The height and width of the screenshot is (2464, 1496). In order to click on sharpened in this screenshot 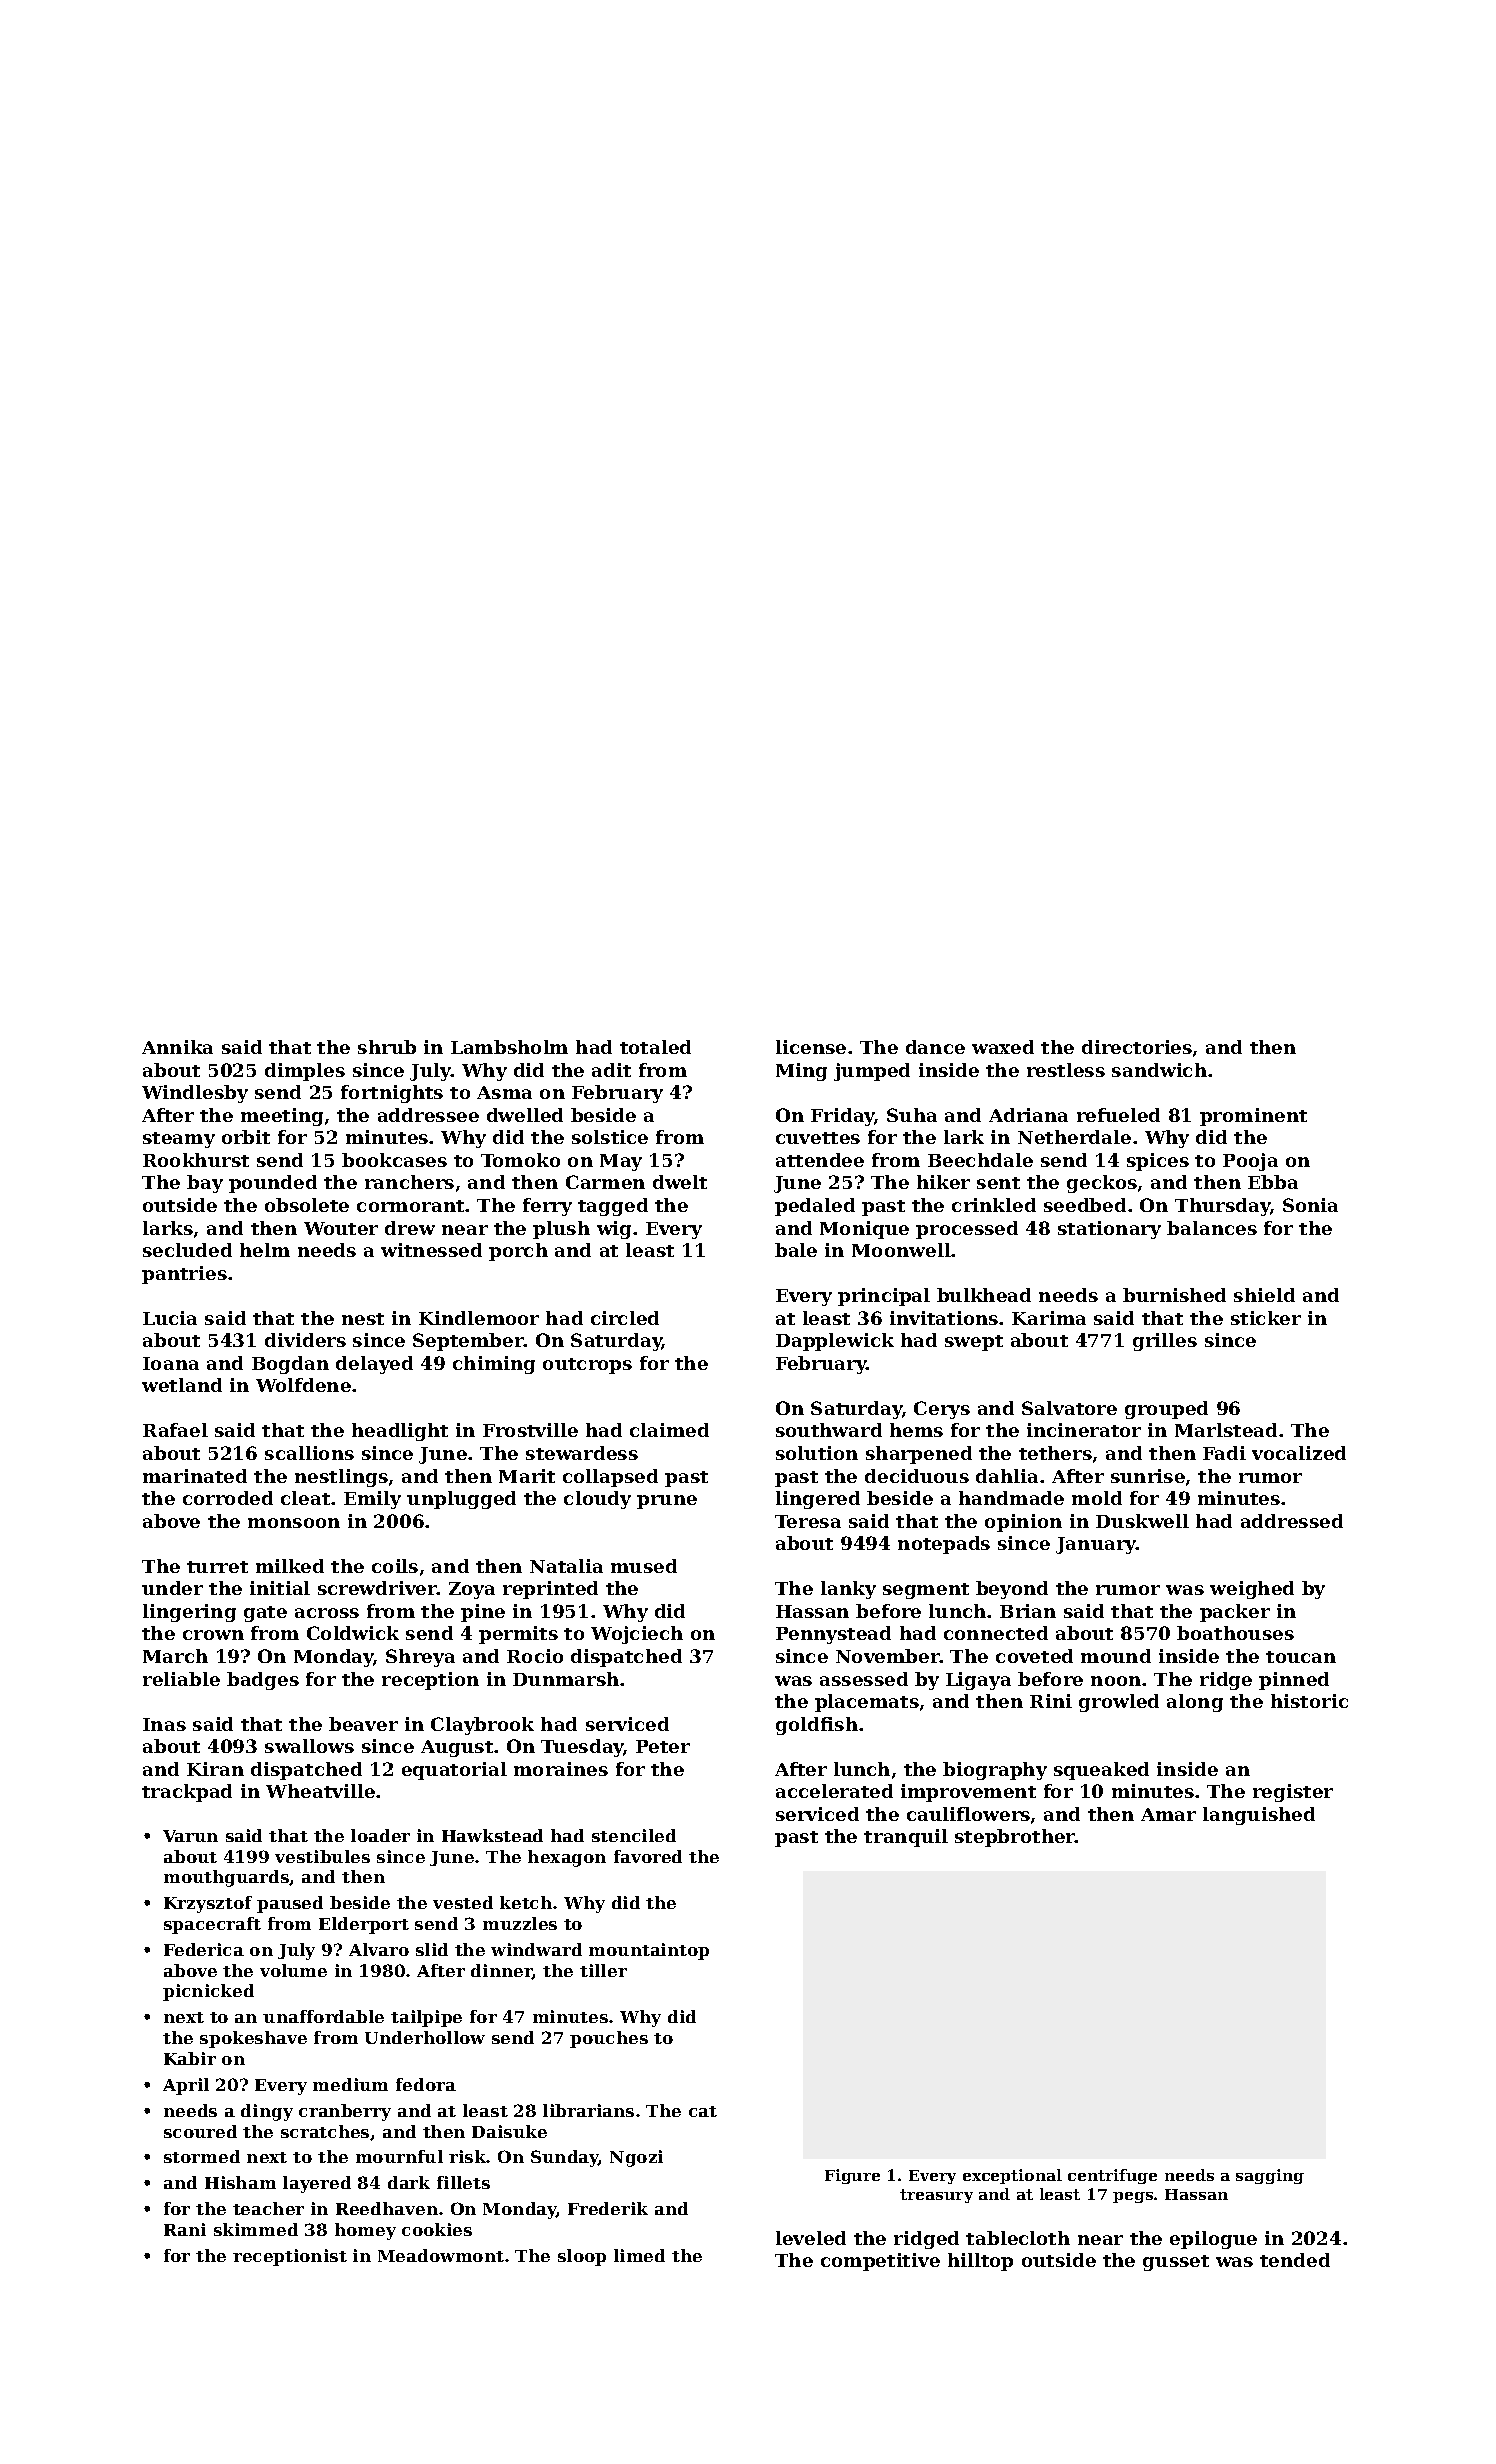, I will do `click(919, 1455)`.
